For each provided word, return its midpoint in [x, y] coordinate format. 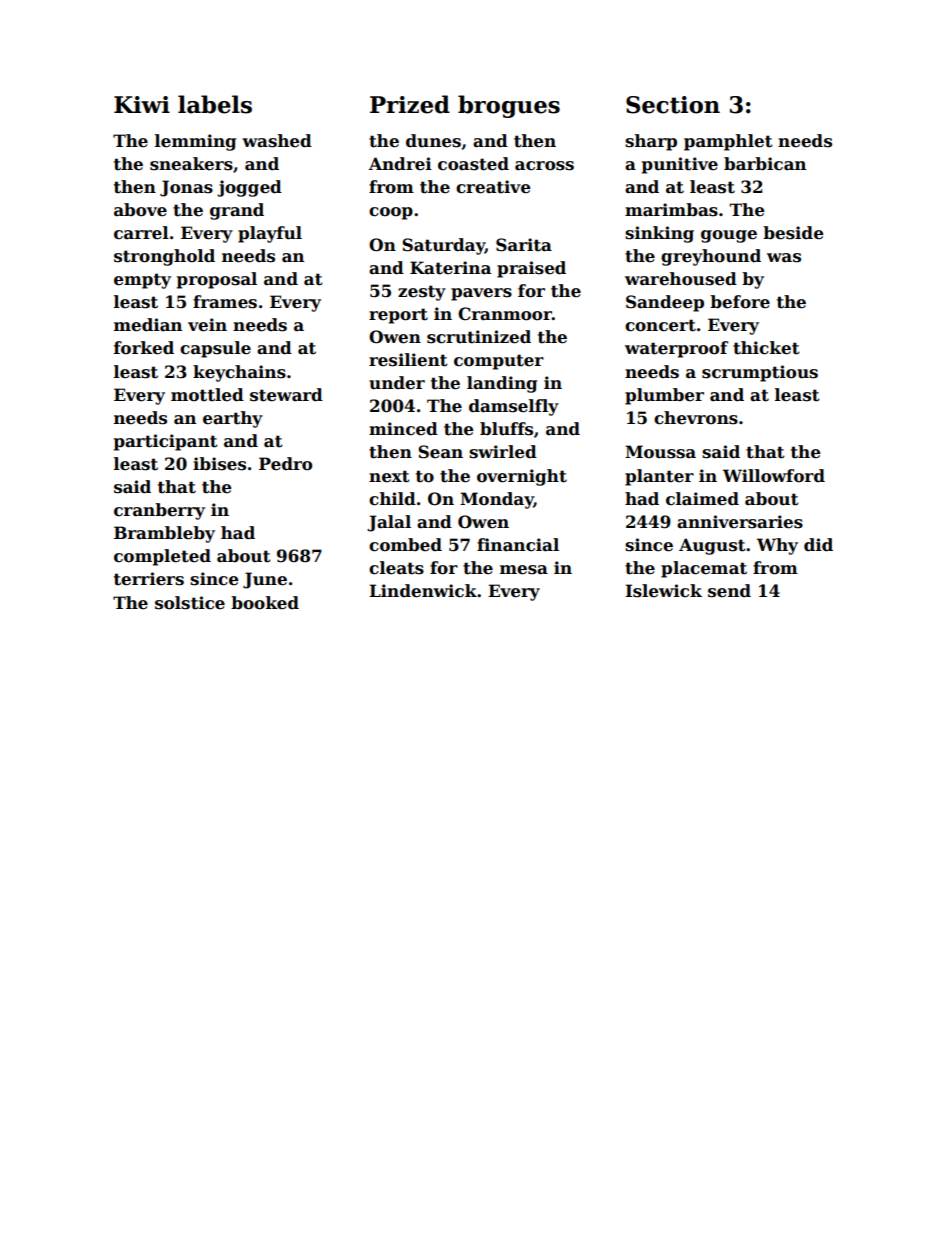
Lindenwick [423, 591]
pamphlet [728, 142]
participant [166, 442]
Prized [410, 104]
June [265, 580]
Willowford [774, 476]
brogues [509, 106]
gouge [729, 236]
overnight [522, 477]
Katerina [450, 268]
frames [225, 302]
